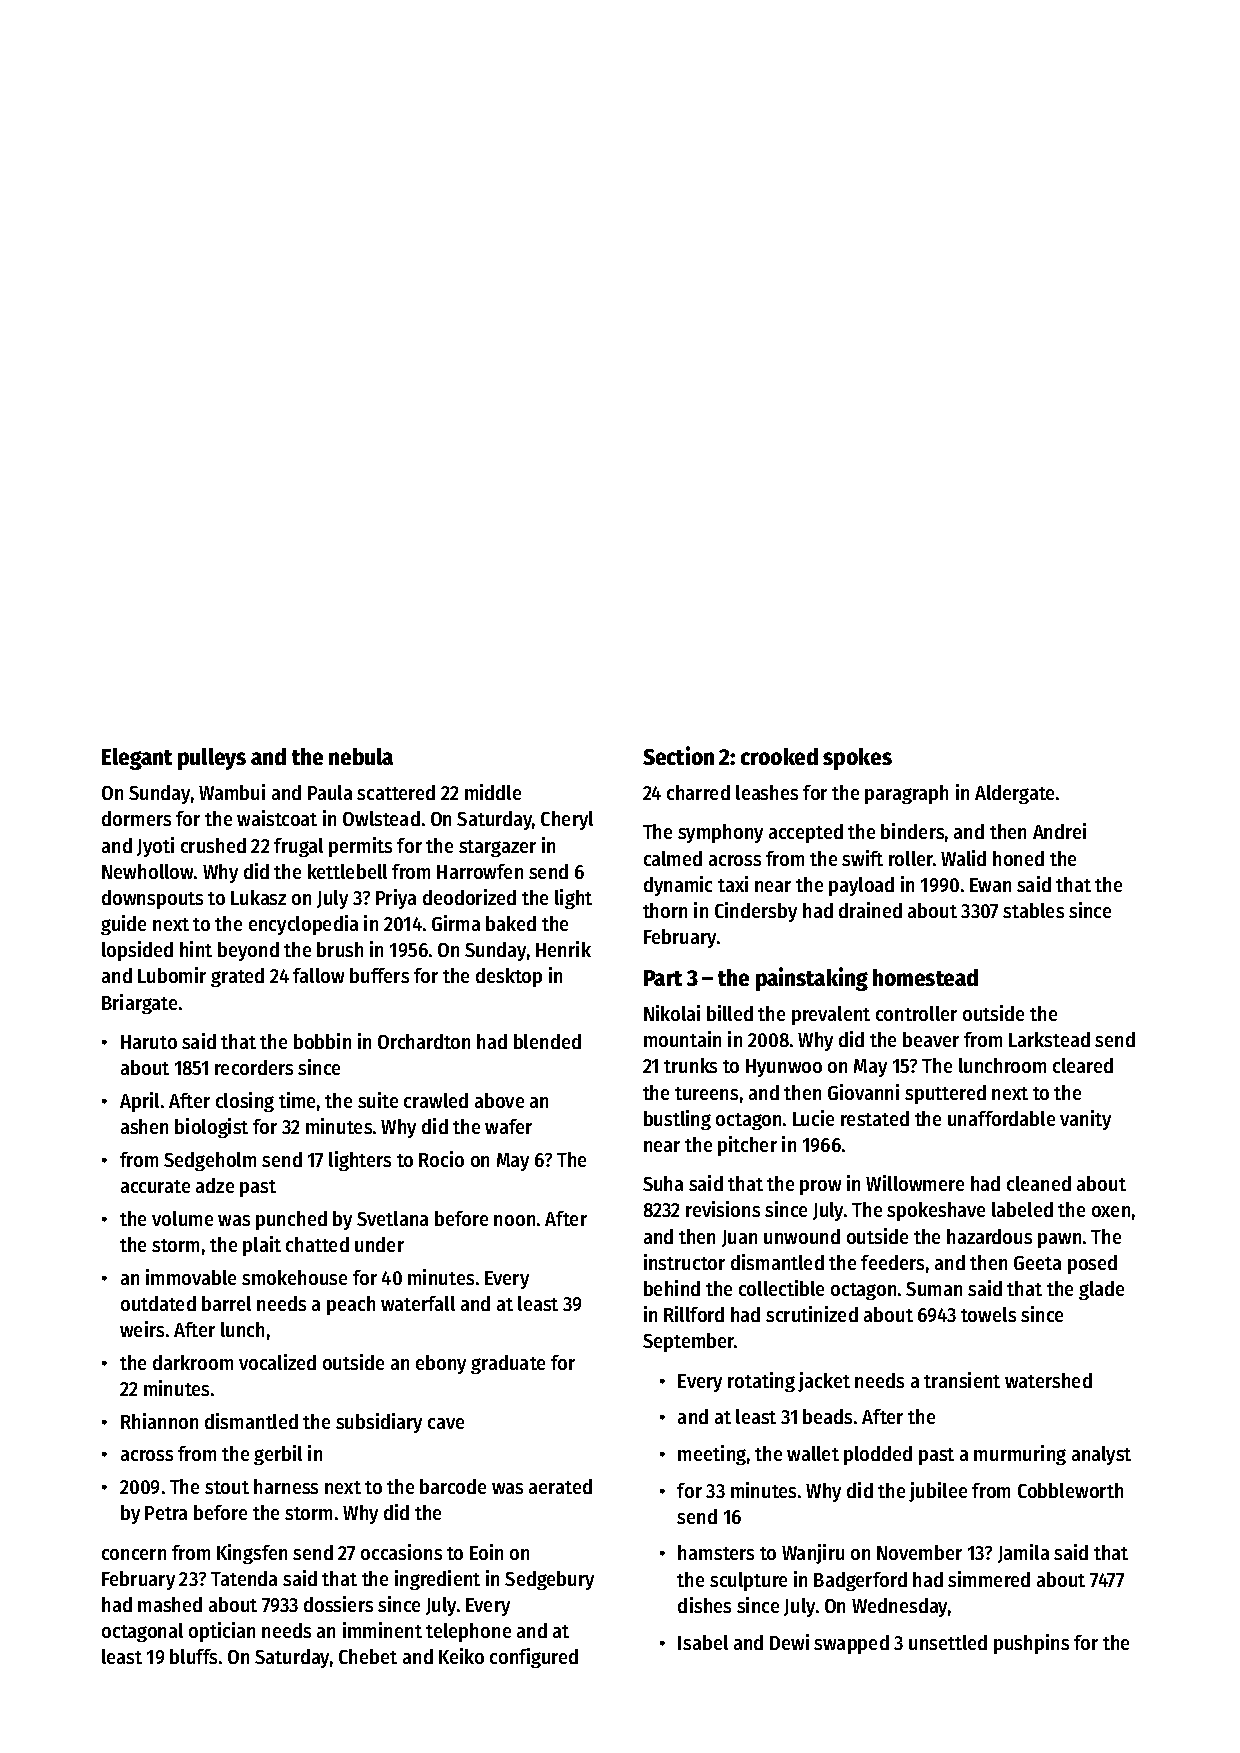 The width and height of the screenshot is (1240, 1753). I want to click on April, so click(139, 1102).
